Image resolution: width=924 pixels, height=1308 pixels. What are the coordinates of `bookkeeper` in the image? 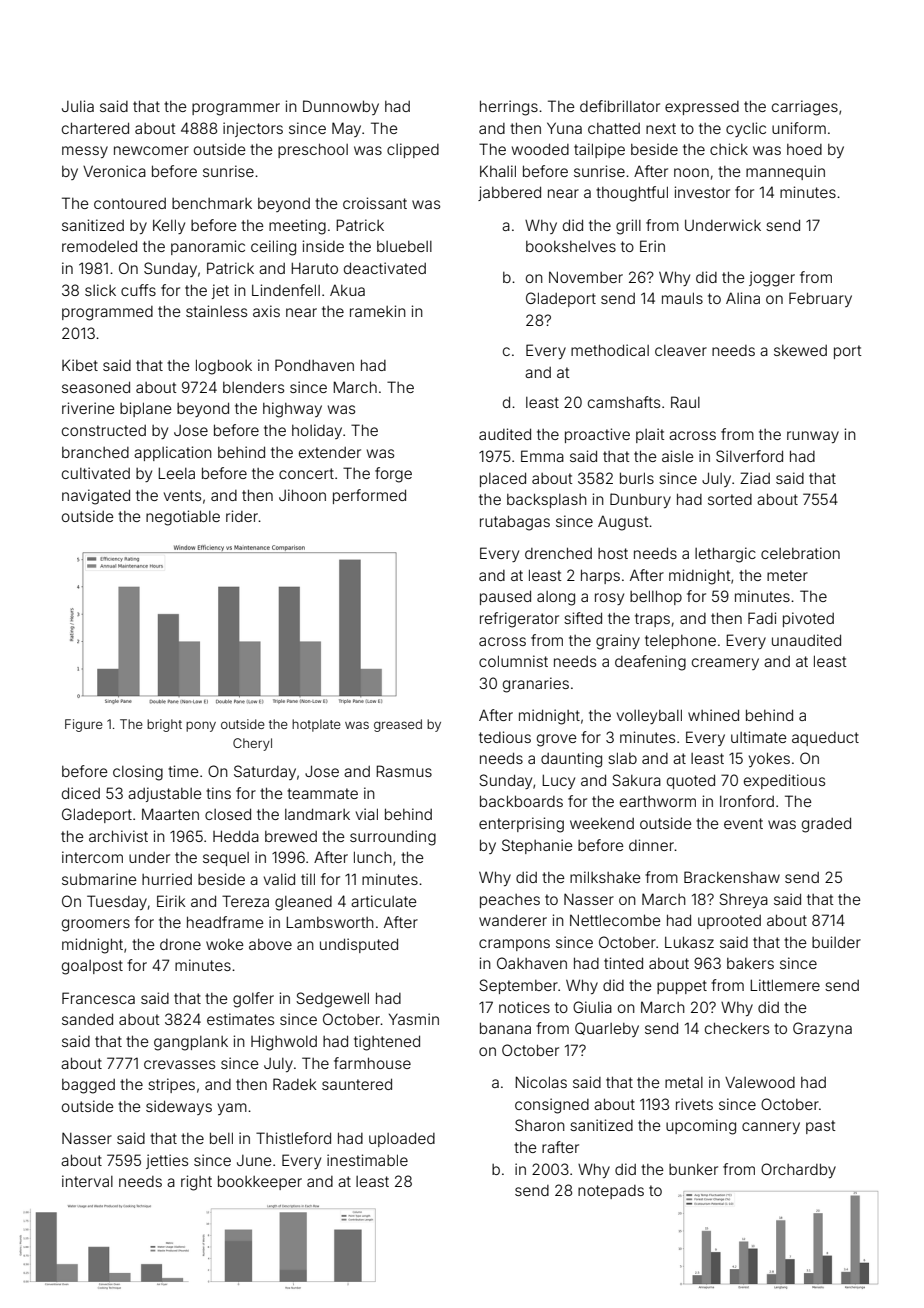 It's located at (260, 1182).
